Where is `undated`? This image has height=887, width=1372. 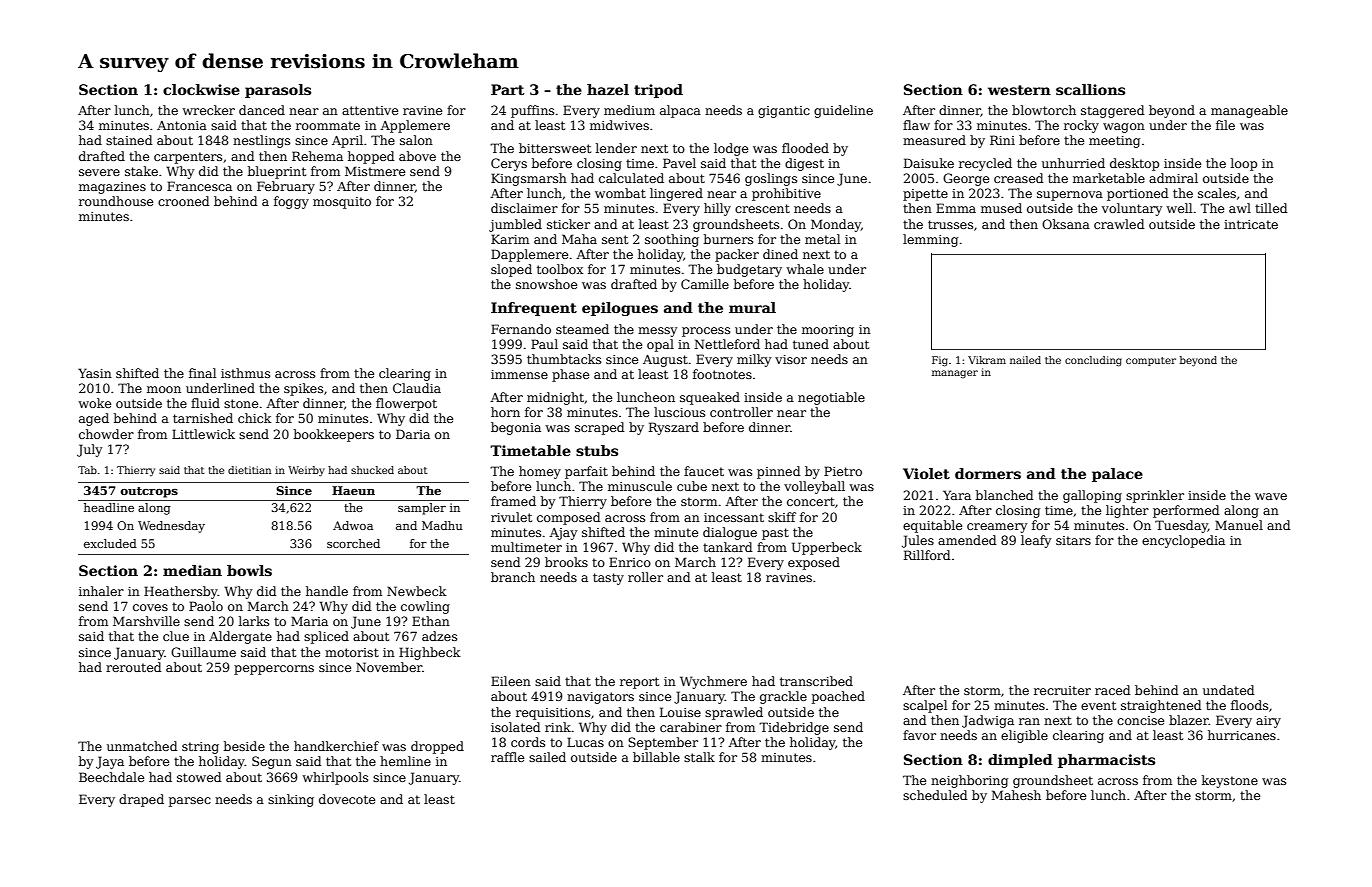 undated is located at coordinates (1229, 690).
